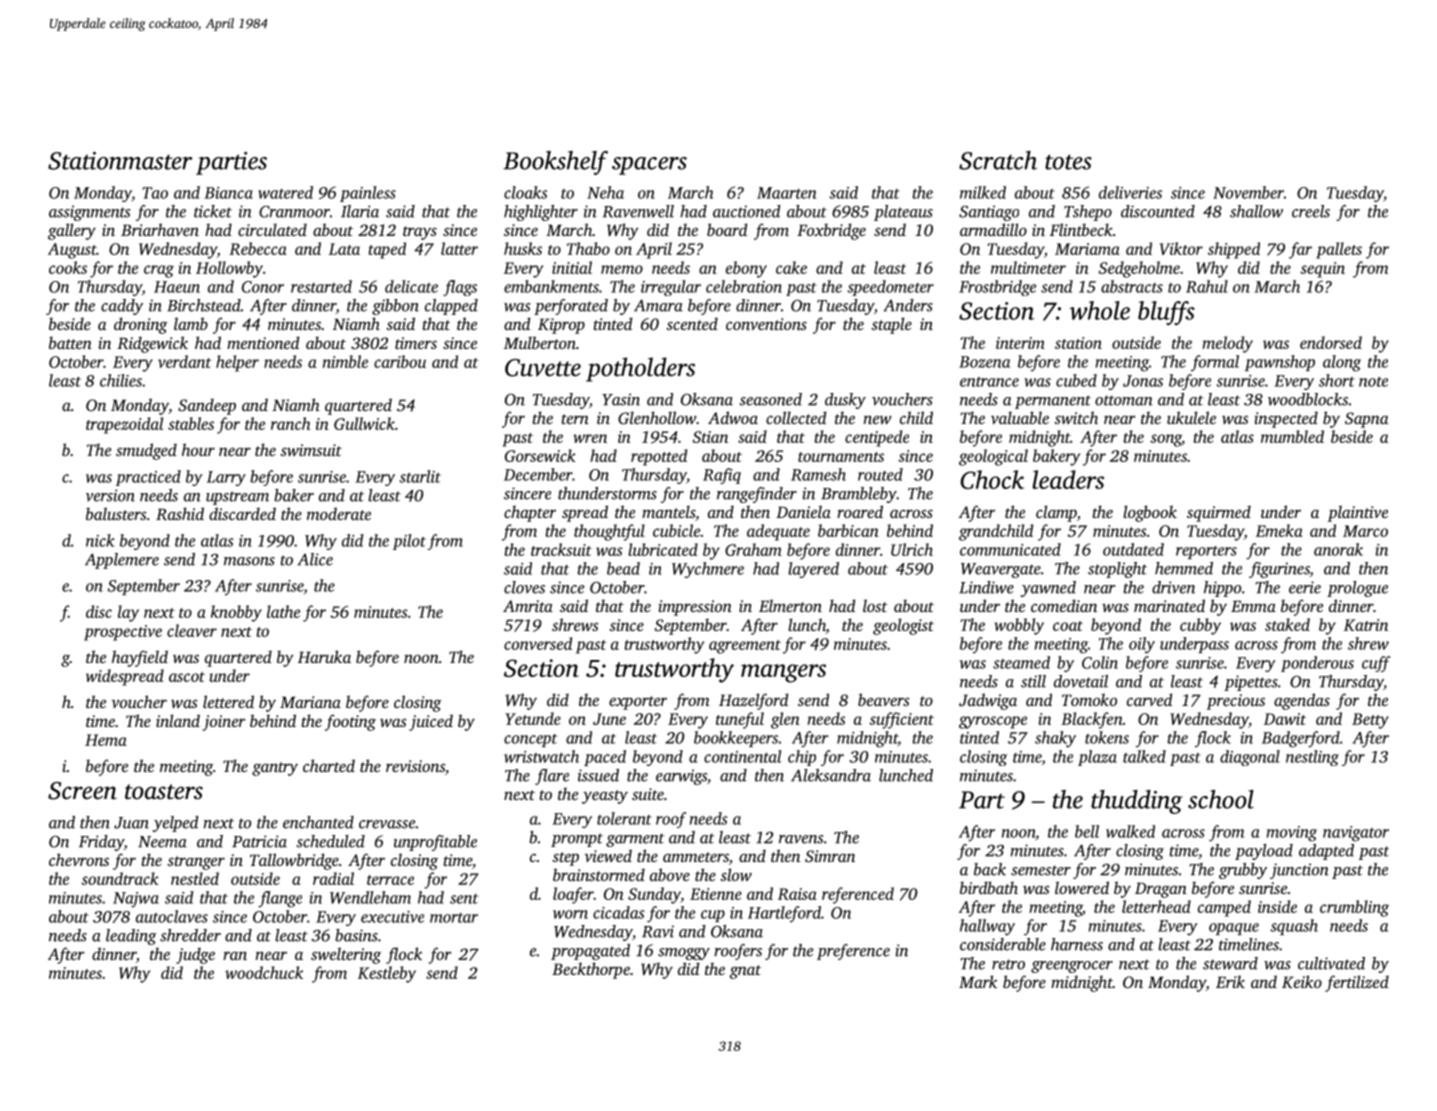  I want to click on Bianca, so click(228, 193).
